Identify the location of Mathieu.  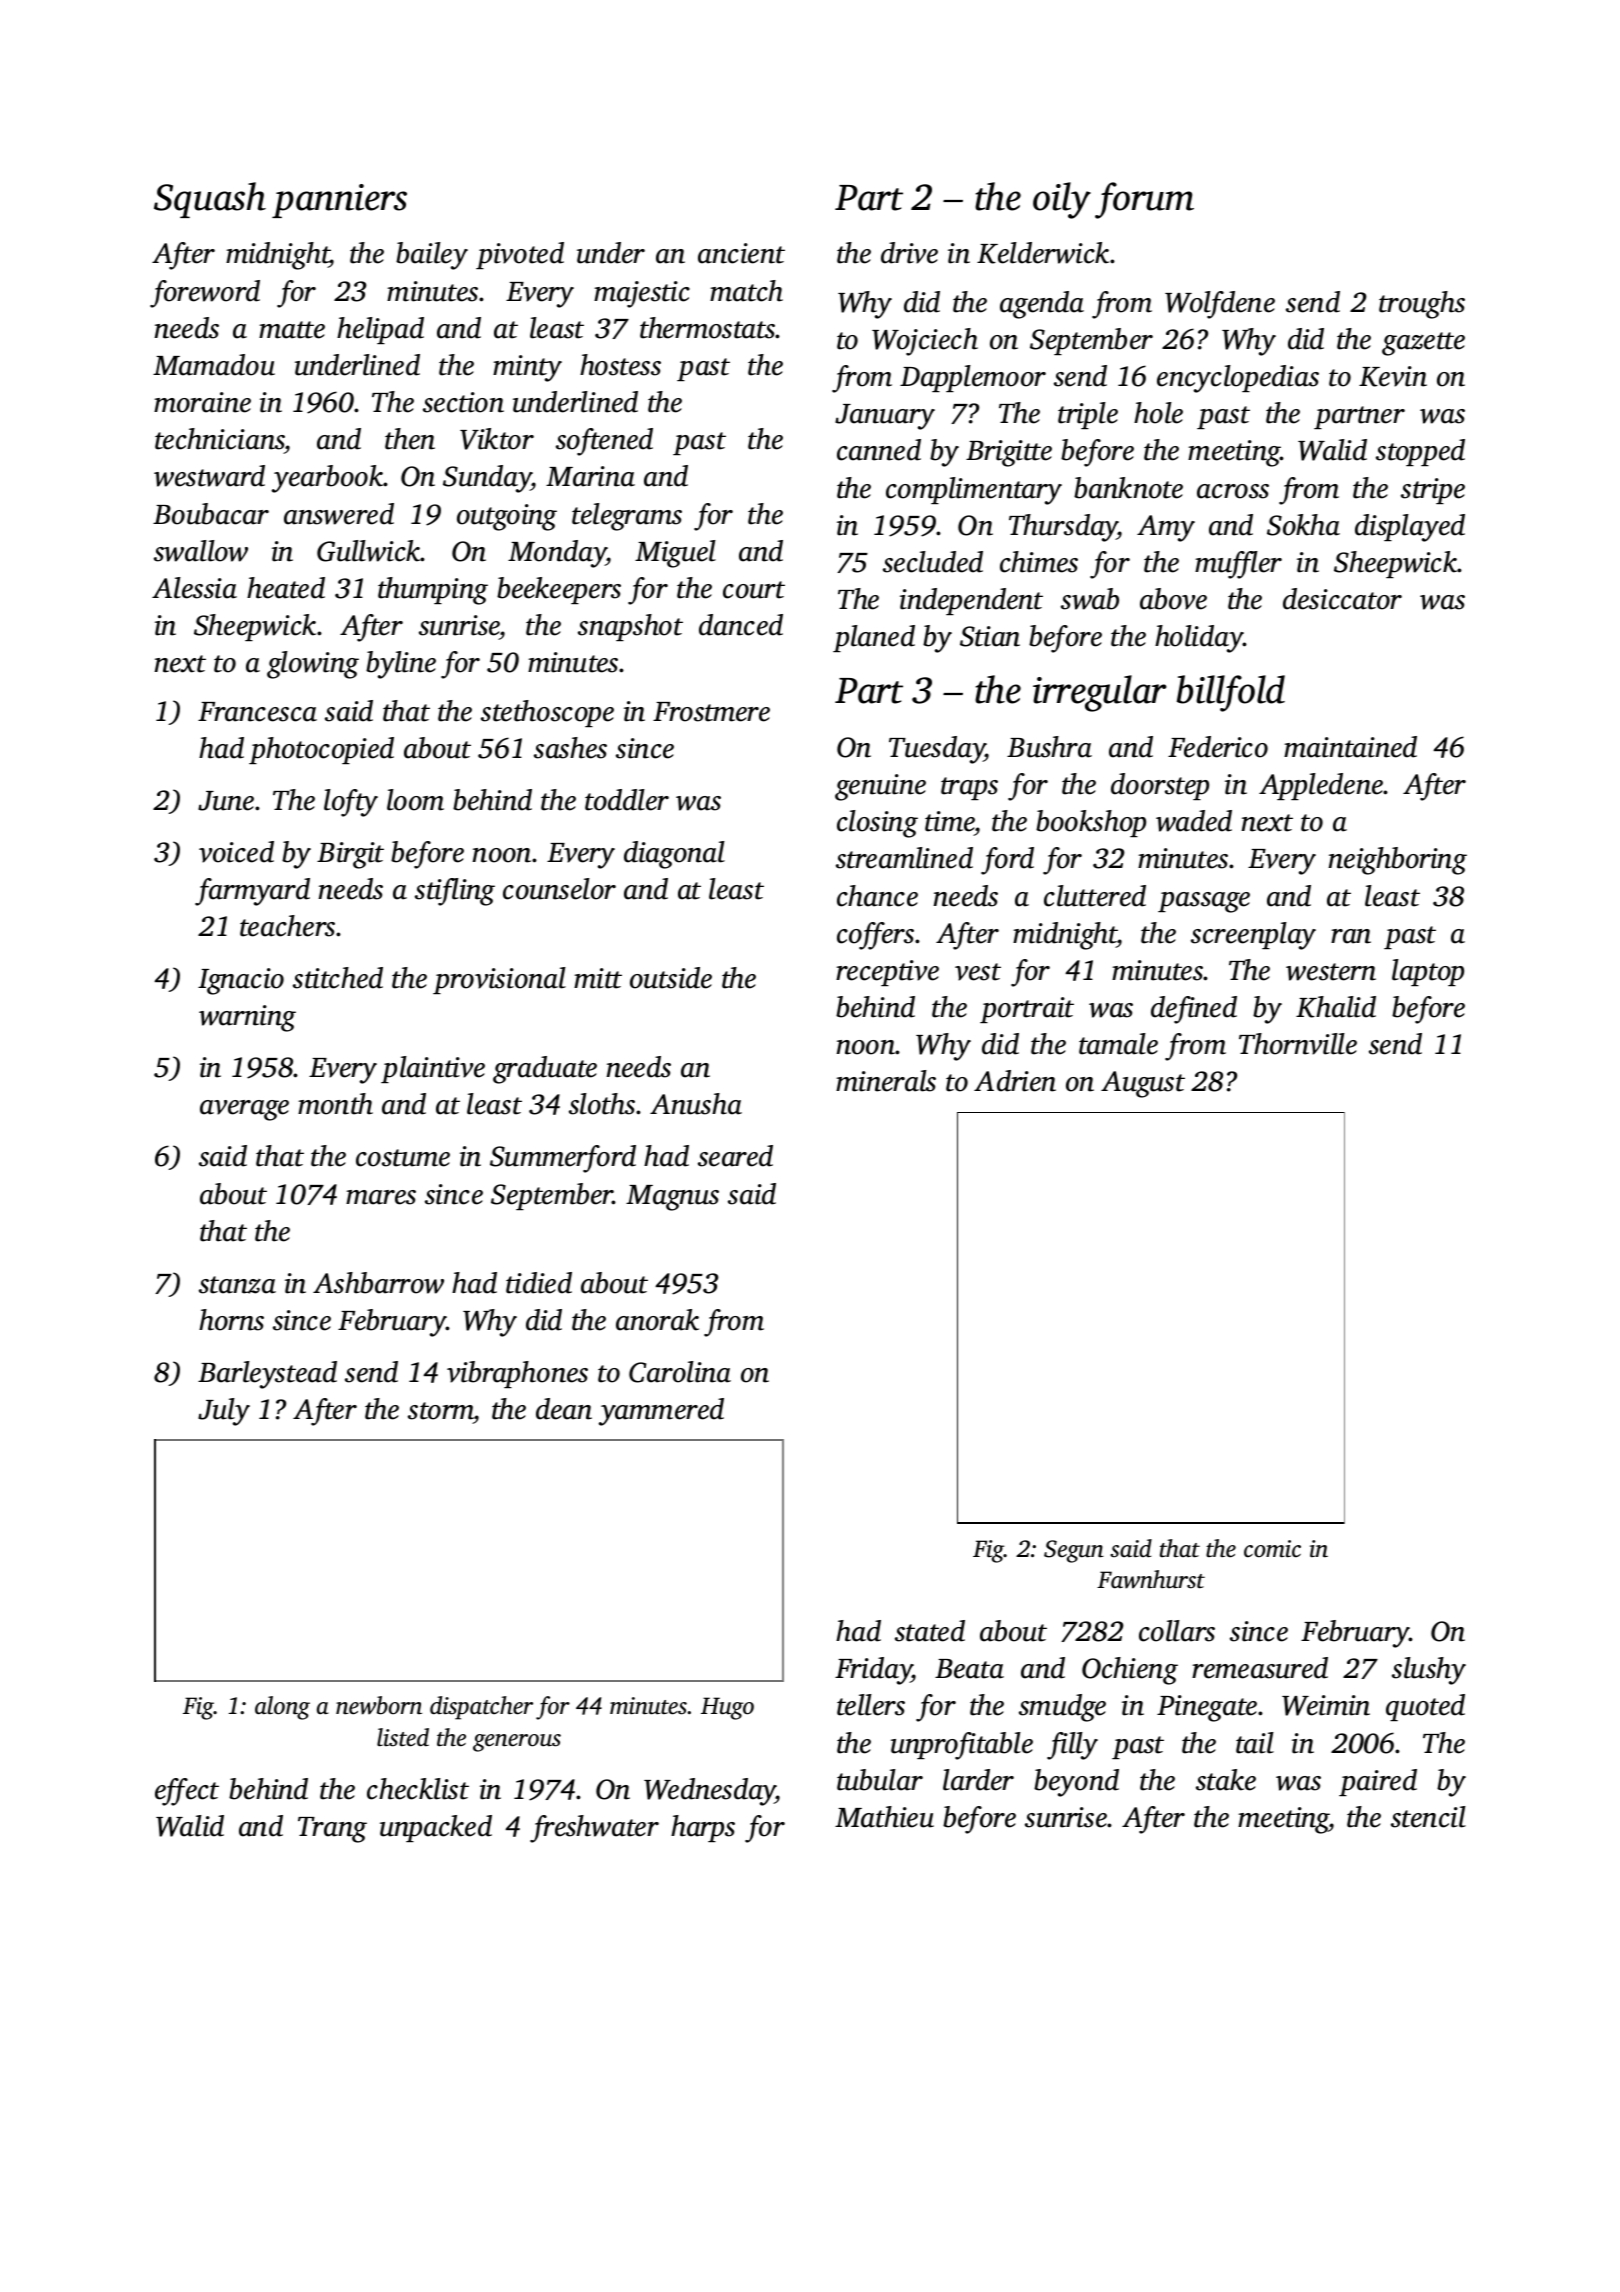
(884, 1817).
